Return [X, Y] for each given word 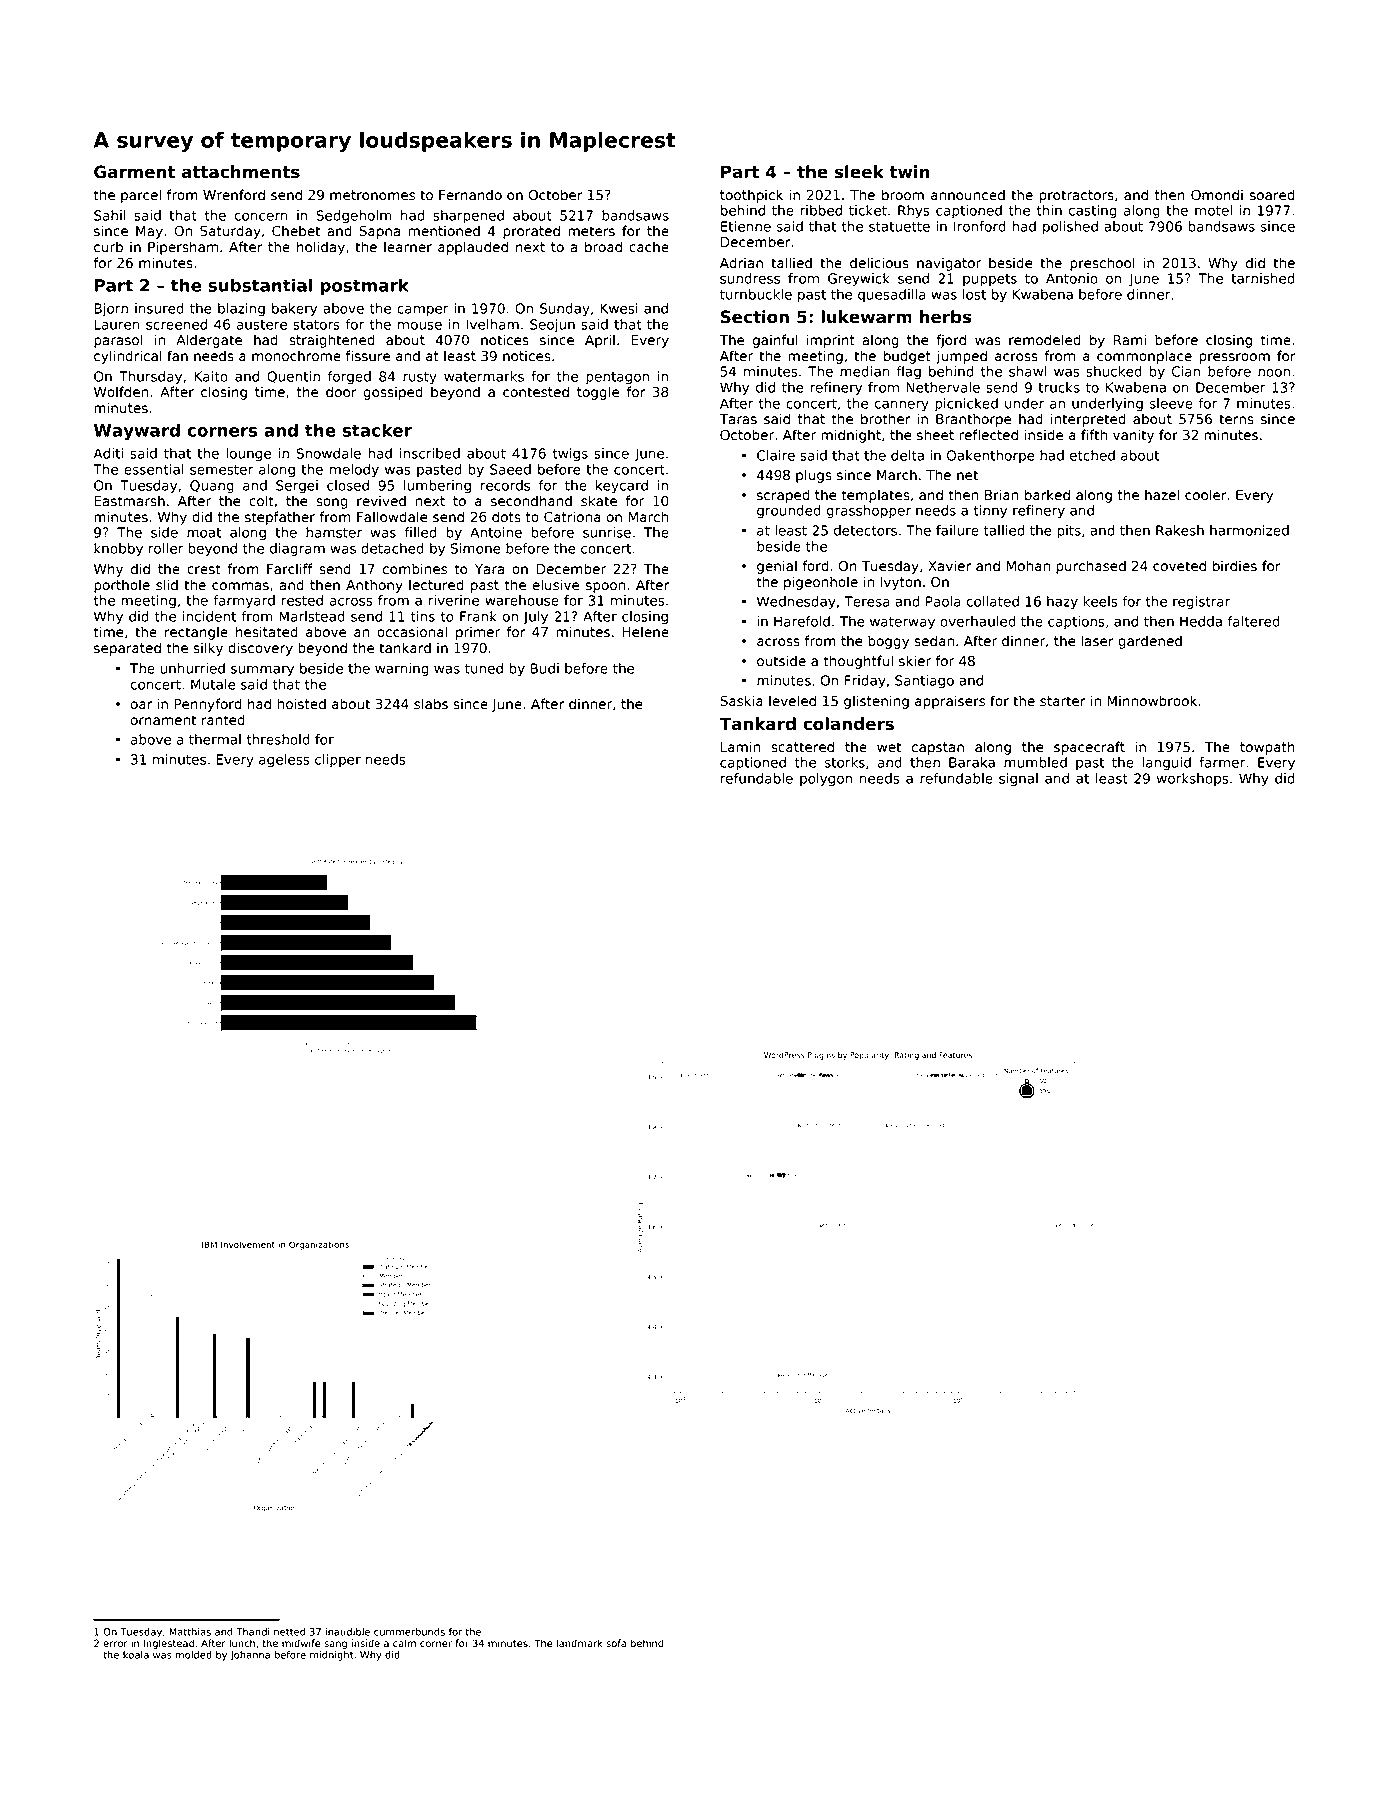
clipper [338, 761]
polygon [826, 780]
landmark [579, 1643]
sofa [616, 1643]
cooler [1206, 495]
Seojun [552, 326]
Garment [134, 172]
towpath [1267, 748]
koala [136, 1655]
